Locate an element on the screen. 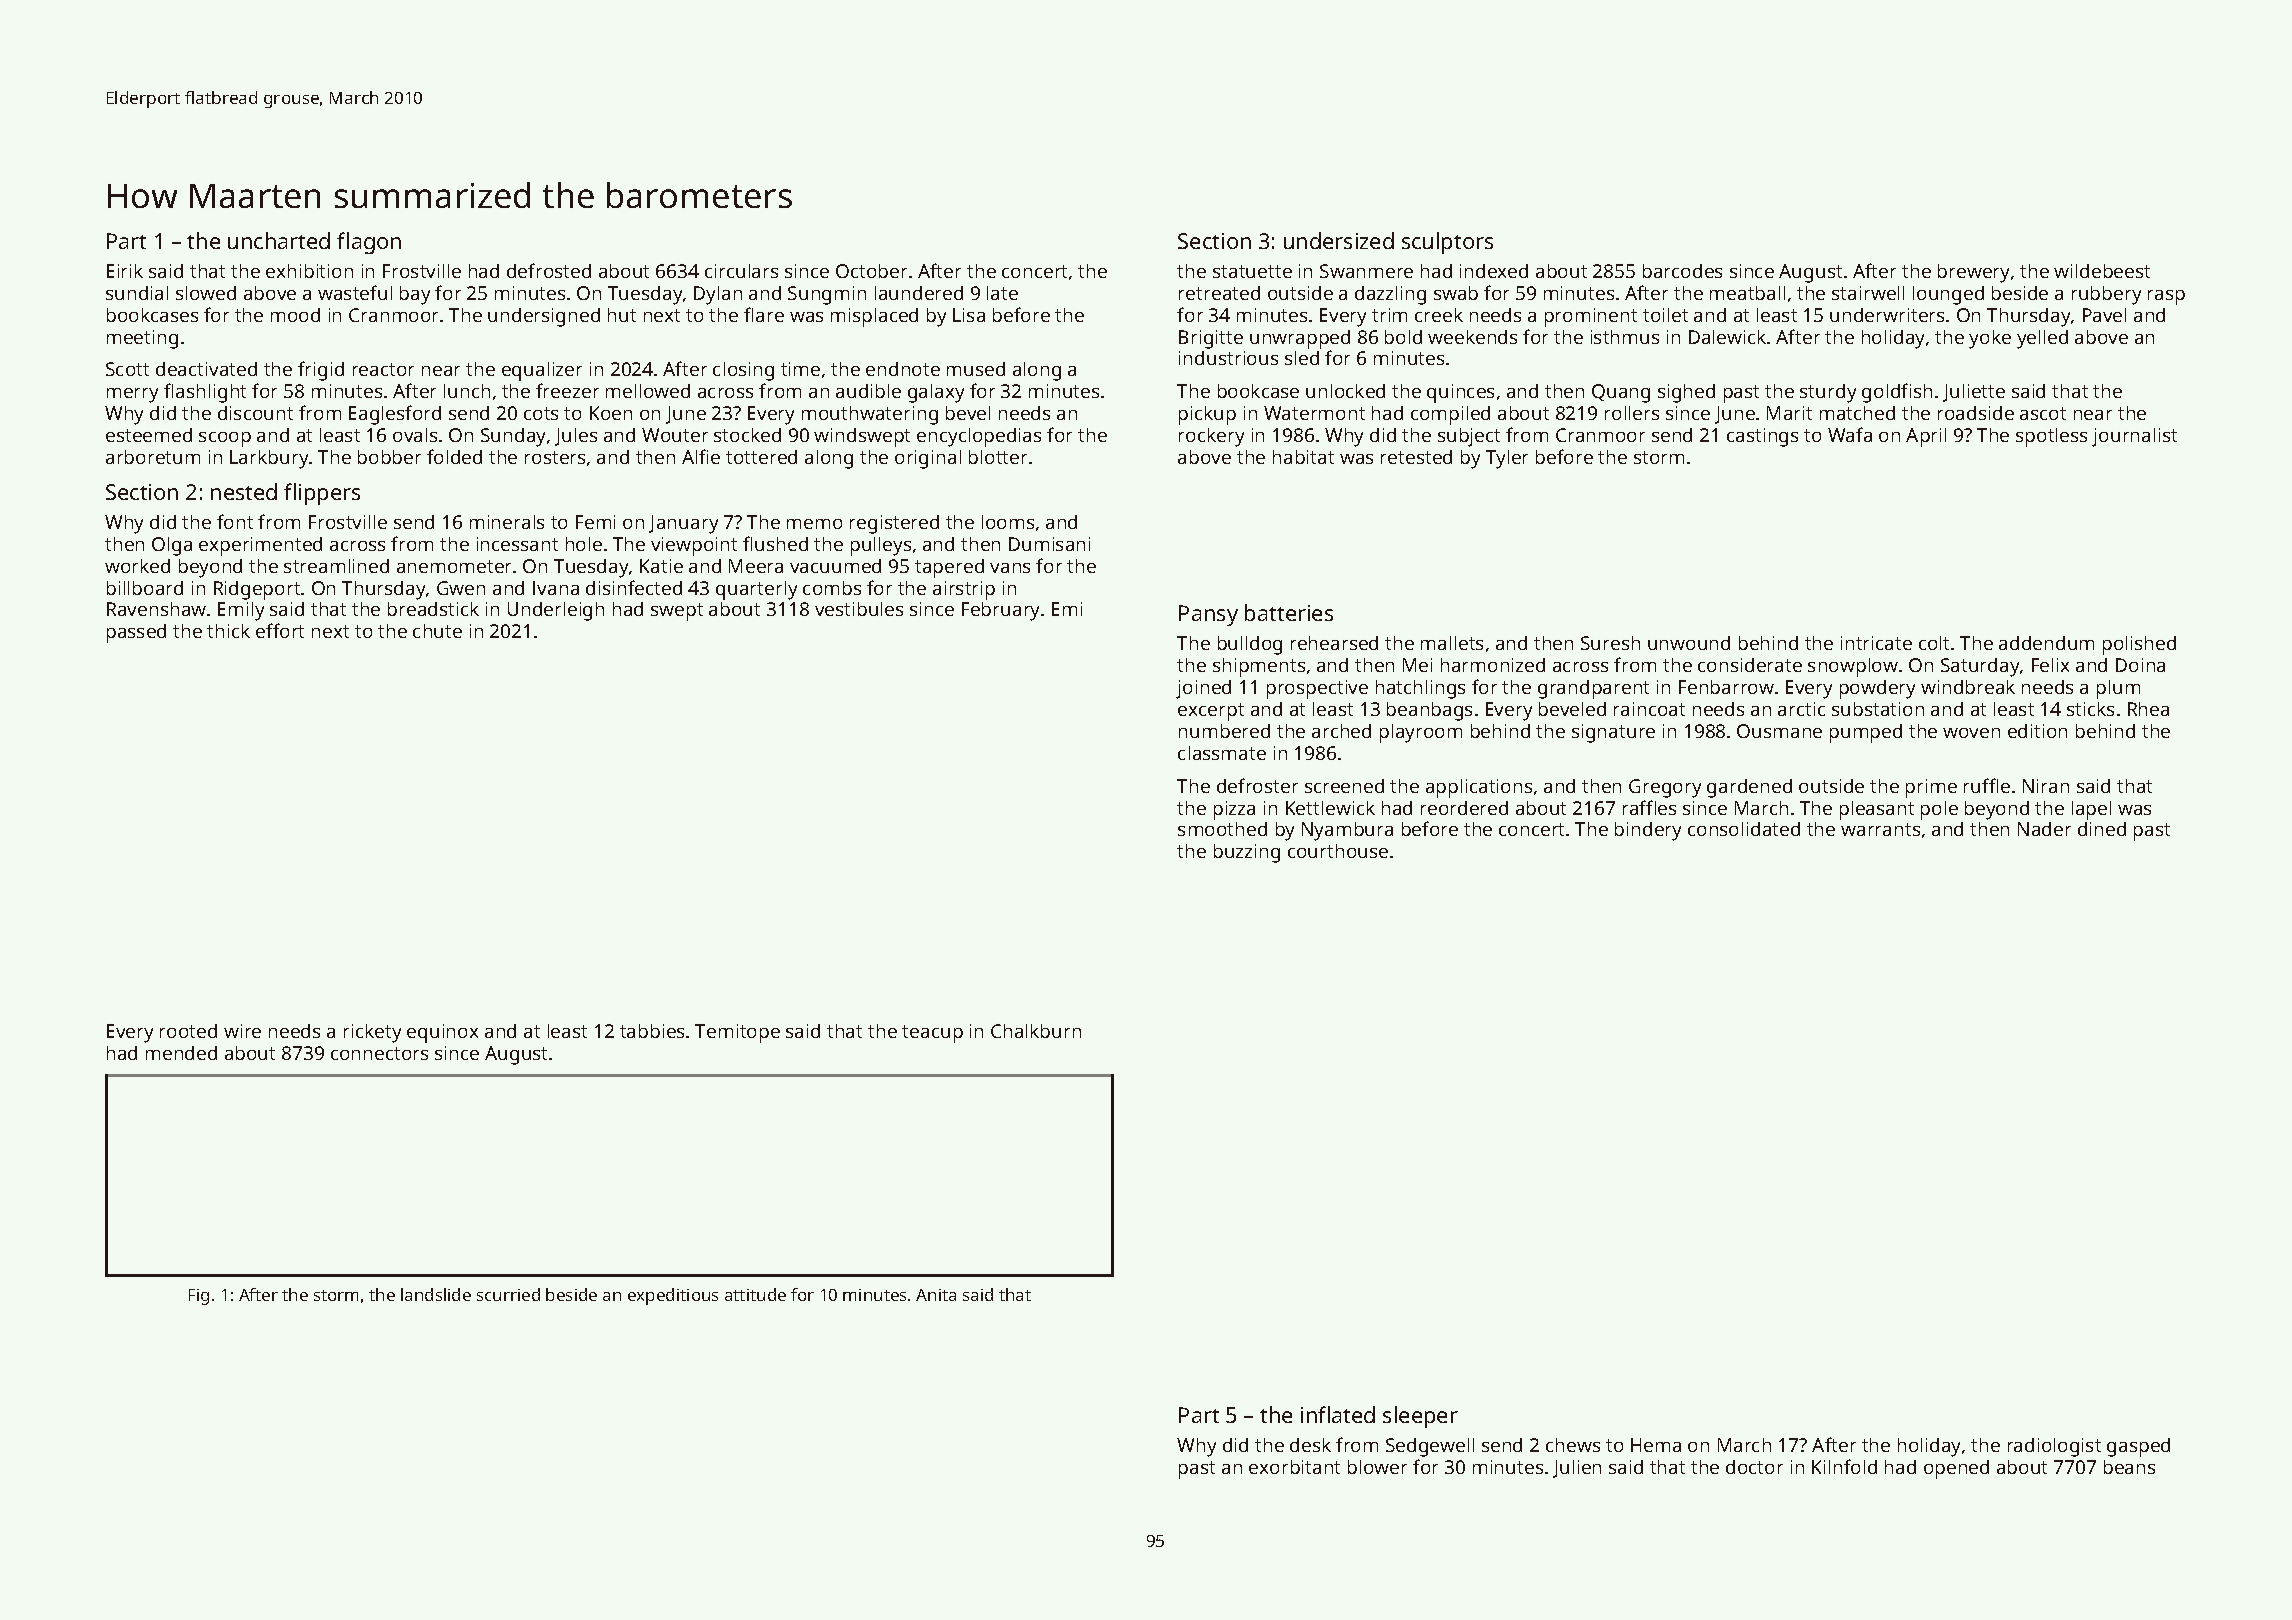 This screenshot has width=2292, height=1620. joined is located at coordinates (1203, 689).
